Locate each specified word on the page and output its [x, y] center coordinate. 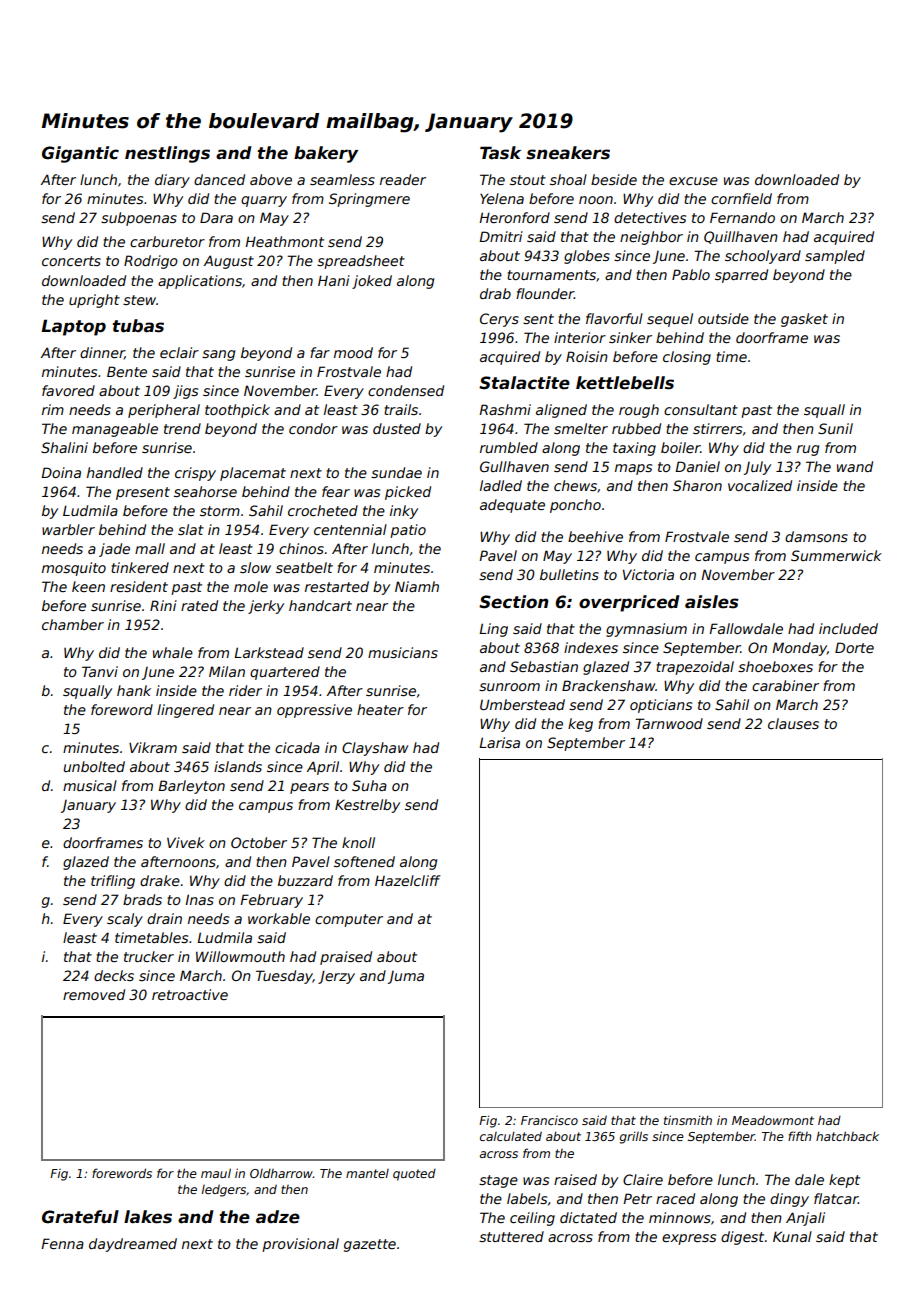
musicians [403, 652]
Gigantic [80, 154]
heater [380, 709]
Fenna [62, 1243]
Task [500, 153]
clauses [793, 723]
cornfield [741, 198]
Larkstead [269, 652]
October [259, 842]
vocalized [760, 485]
